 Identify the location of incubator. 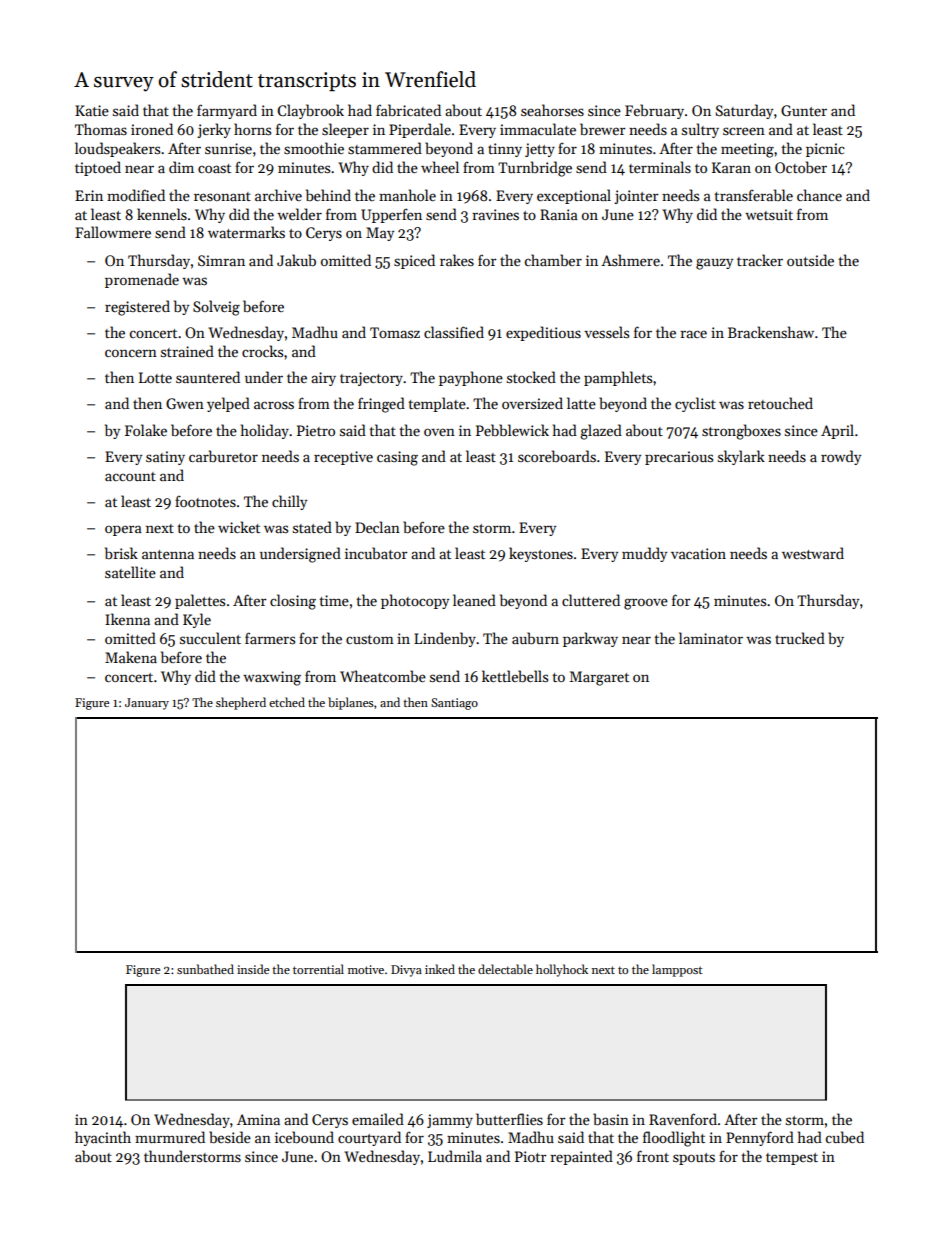
(376, 553).
